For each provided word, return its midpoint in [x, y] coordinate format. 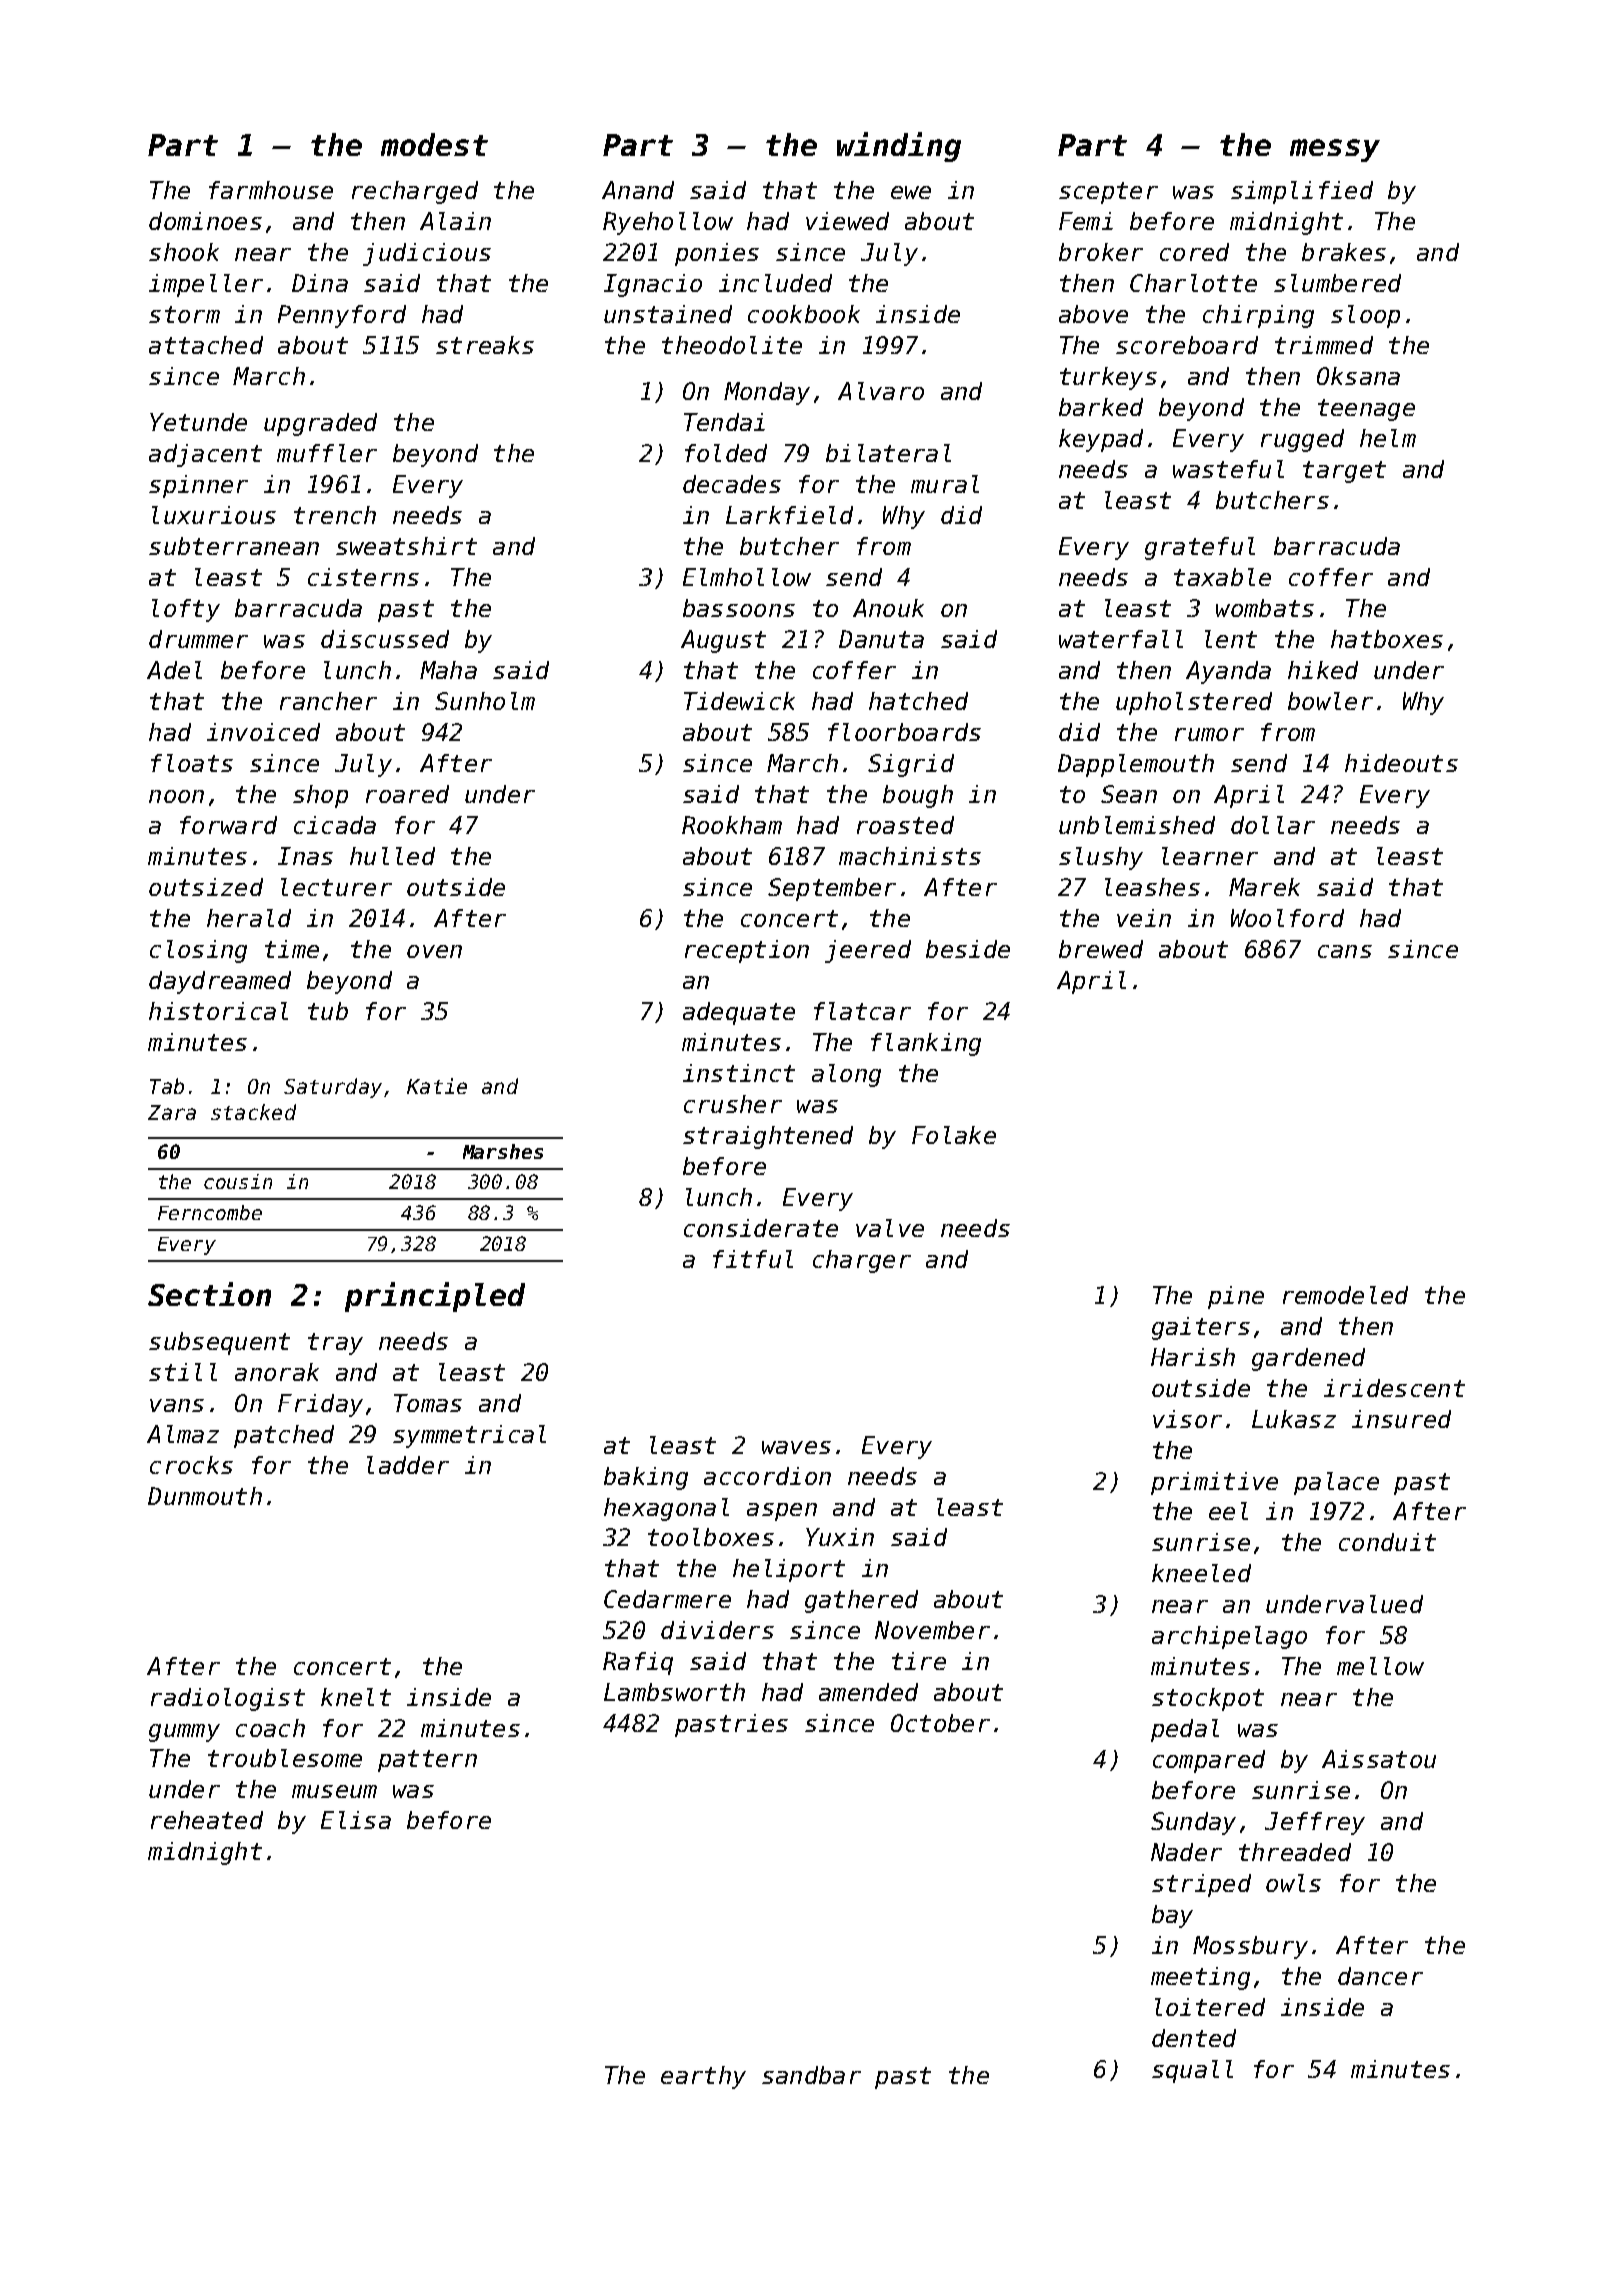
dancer [1380, 1976]
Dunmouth [205, 1496]
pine [1236, 1297]
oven [434, 951]
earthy [703, 2077]
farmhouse [271, 190]
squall [1192, 2071]
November [932, 1630]
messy [1335, 150]
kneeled [1201, 1573]
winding [899, 147]
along [846, 1075]
